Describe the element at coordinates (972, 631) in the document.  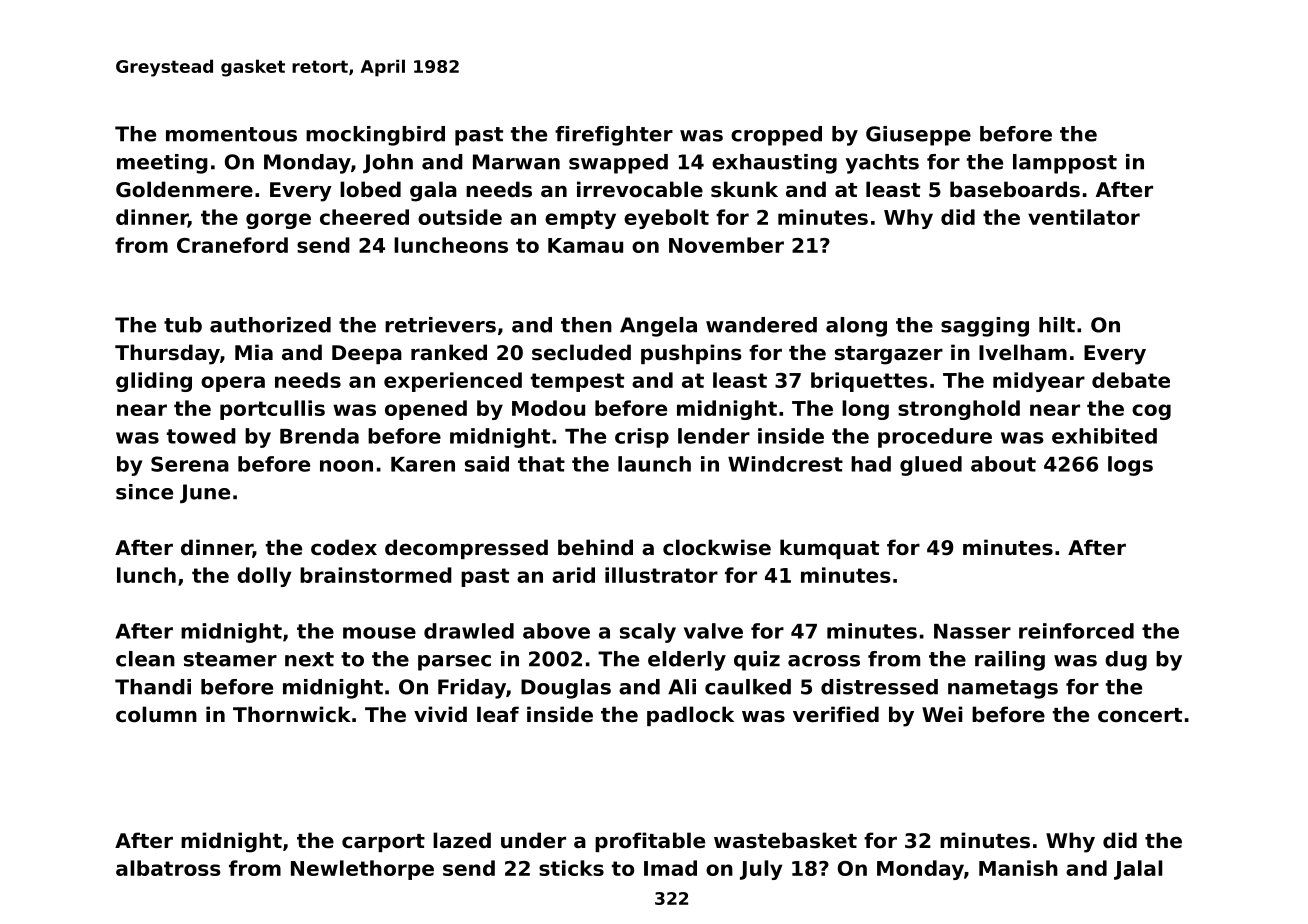
I see `Nasser` at that location.
